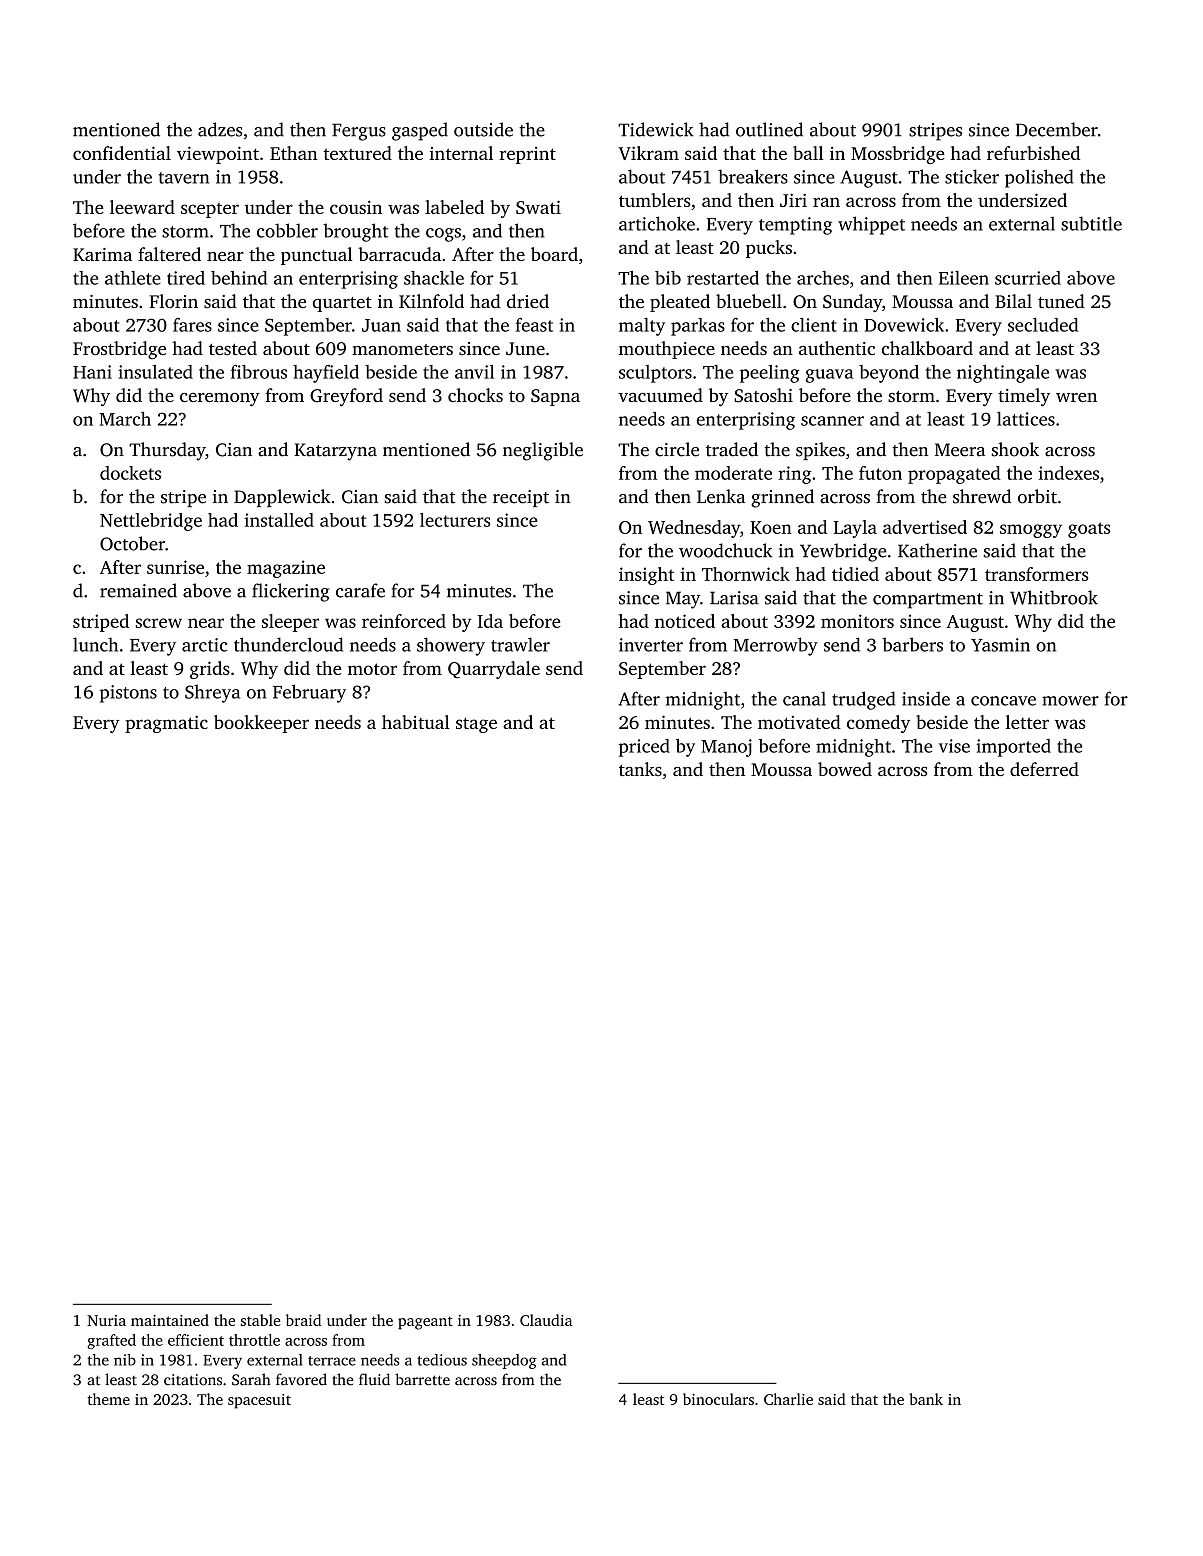  Describe the element at coordinates (878, 724) in the document. I see `comedy` at that location.
